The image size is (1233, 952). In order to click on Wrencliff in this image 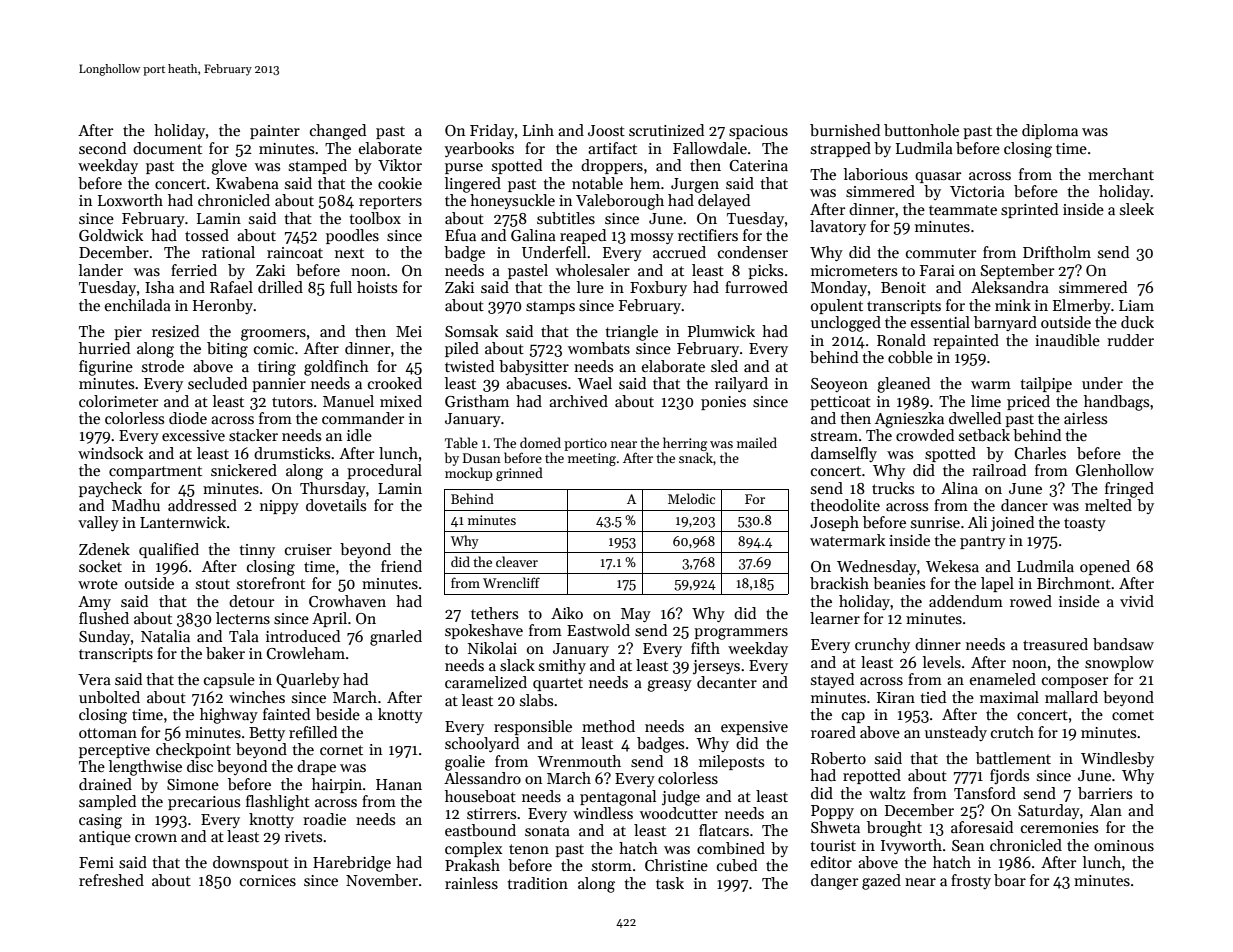, I will do `click(511, 582)`.
